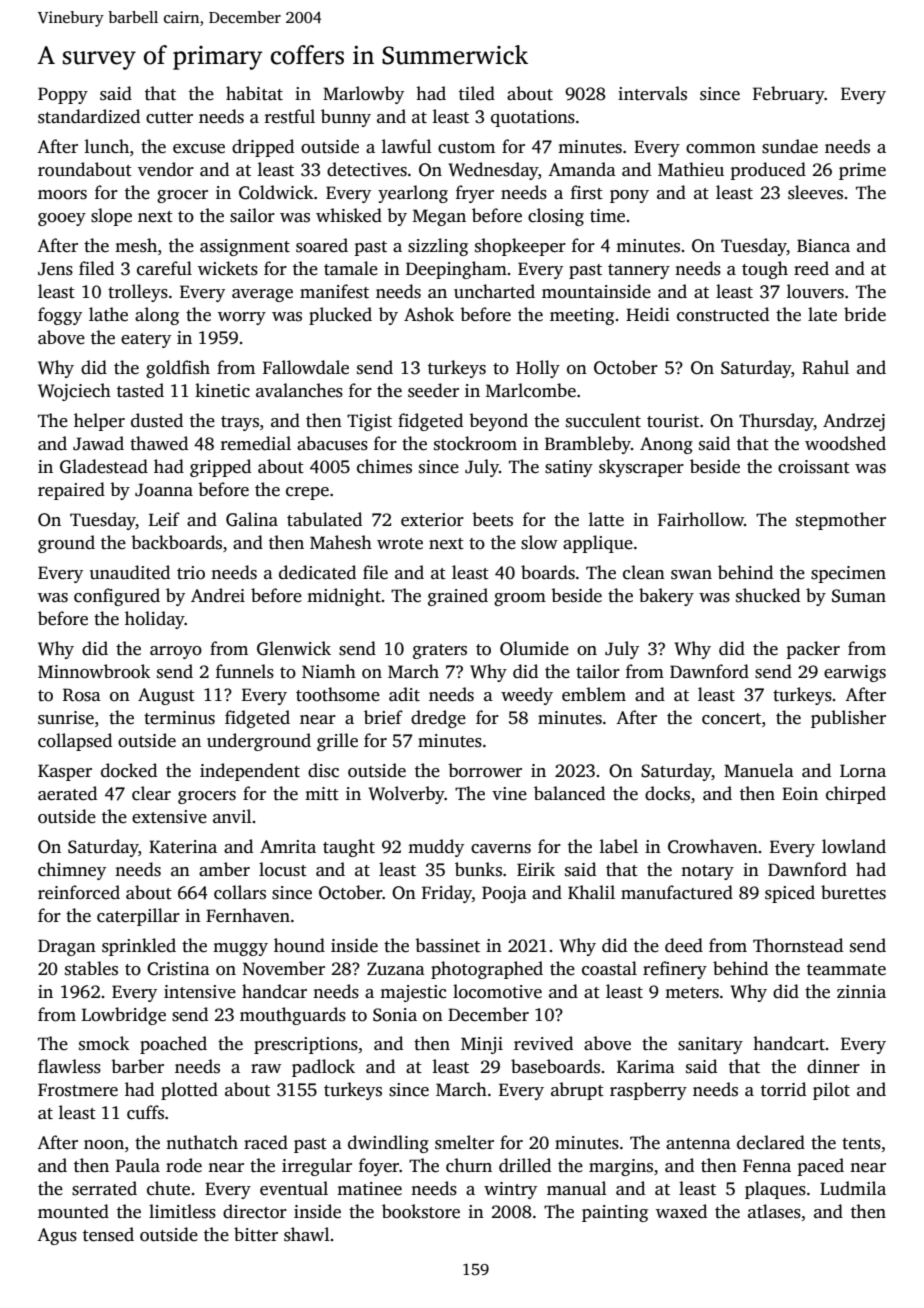  Describe the element at coordinates (406, 795) in the screenshot. I see `Wolverby` at that location.
